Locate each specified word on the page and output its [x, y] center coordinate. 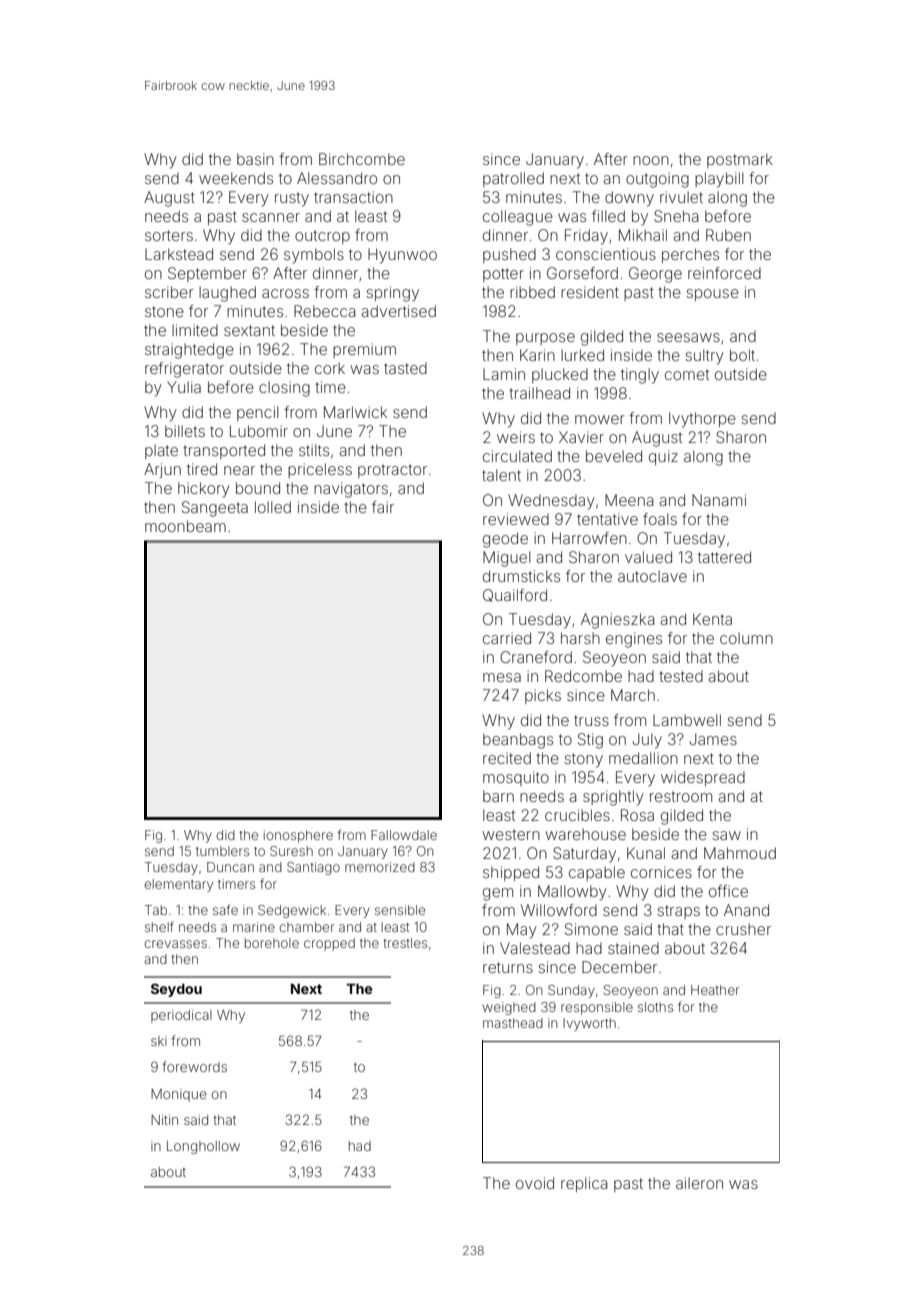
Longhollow [203, 1147]
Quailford [515, 595]
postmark [740, 160]
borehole [272, 943]
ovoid [535, 1183]
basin [255, 159]
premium [364, 350]
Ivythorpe [702, 420]
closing [284, 389]
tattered [724, 557]
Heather [715, 990]
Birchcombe [362, 159]
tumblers [222, 851]
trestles [405, 943]
